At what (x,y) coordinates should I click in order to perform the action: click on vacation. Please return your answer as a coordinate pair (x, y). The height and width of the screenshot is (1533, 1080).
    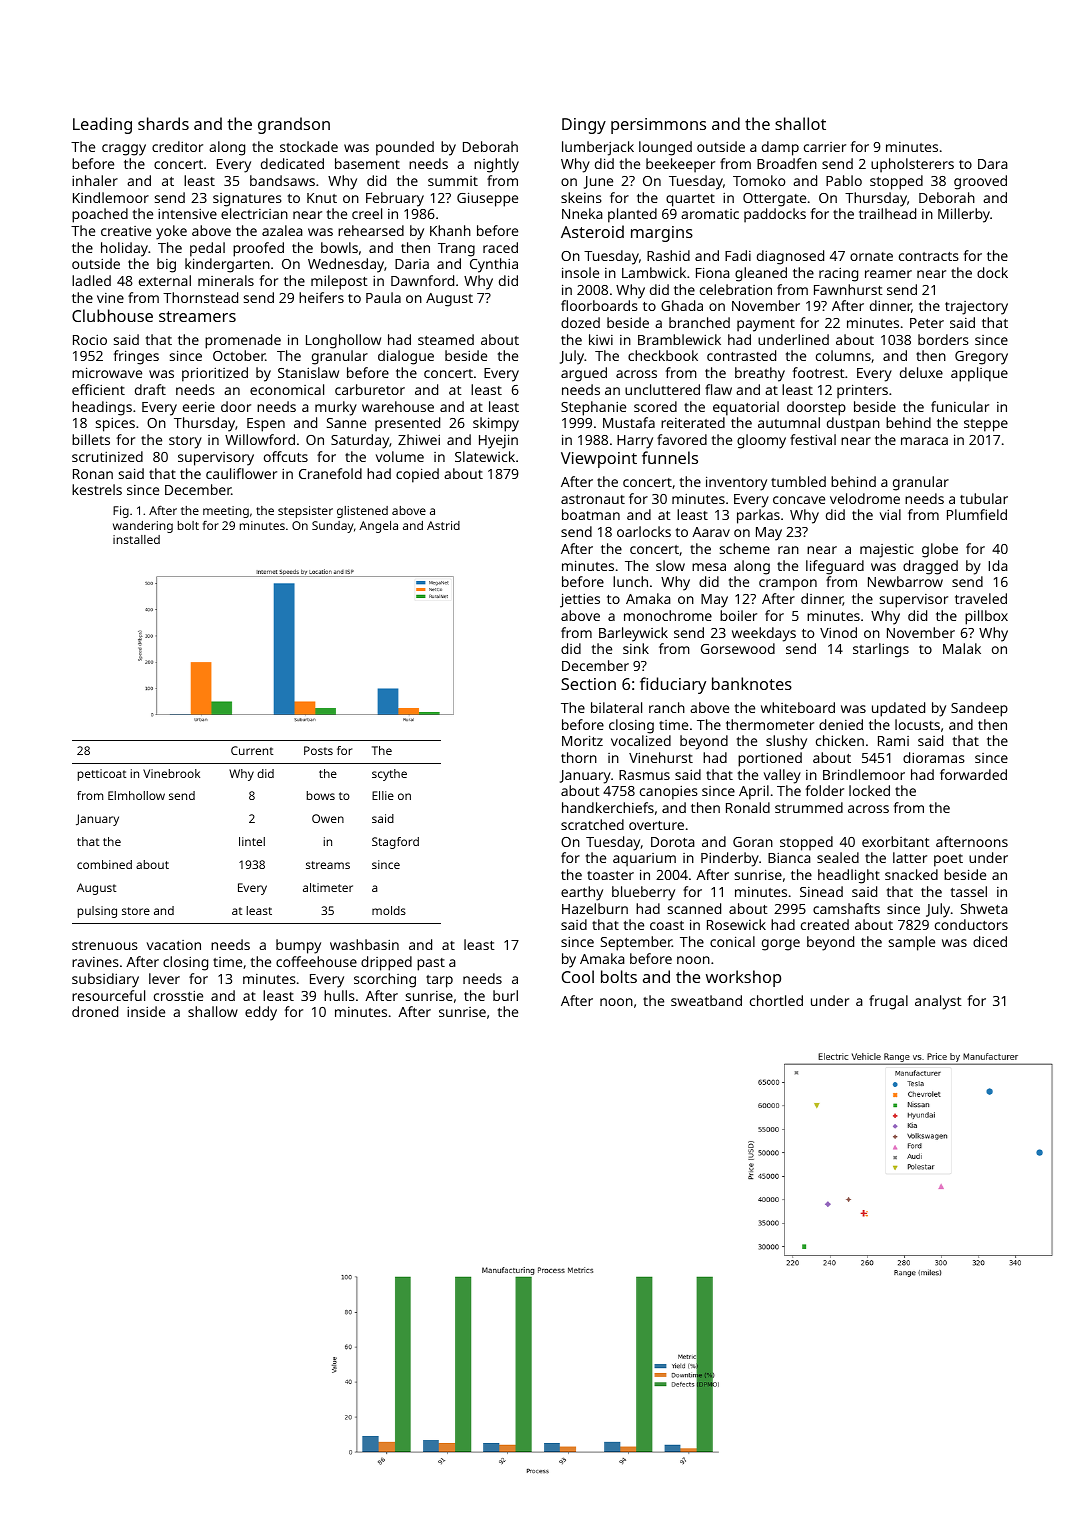
    Looking at the image, I should click on (174, 945).
